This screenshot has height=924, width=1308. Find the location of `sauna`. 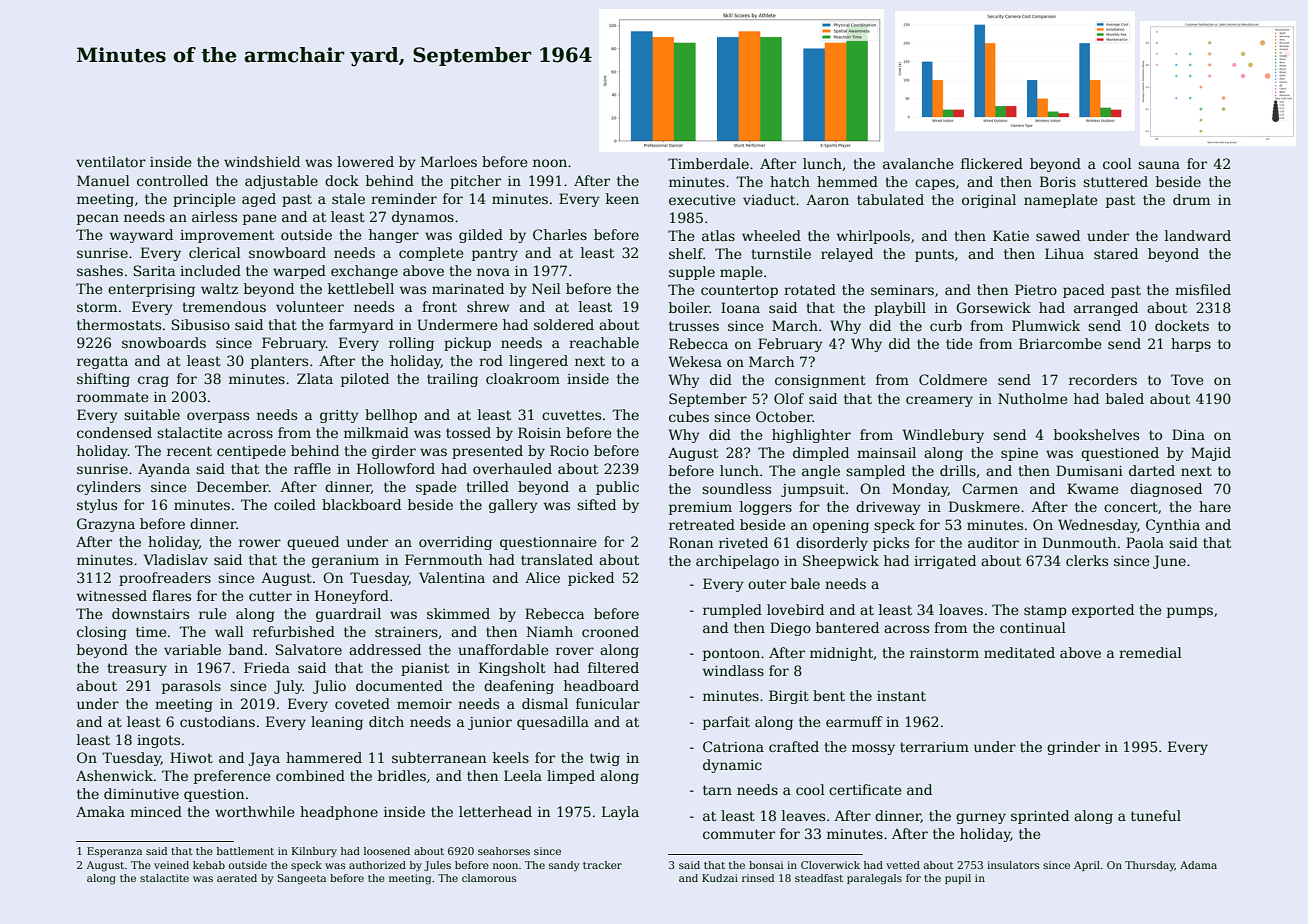

sauna is located at coordinates (1159, 165).
